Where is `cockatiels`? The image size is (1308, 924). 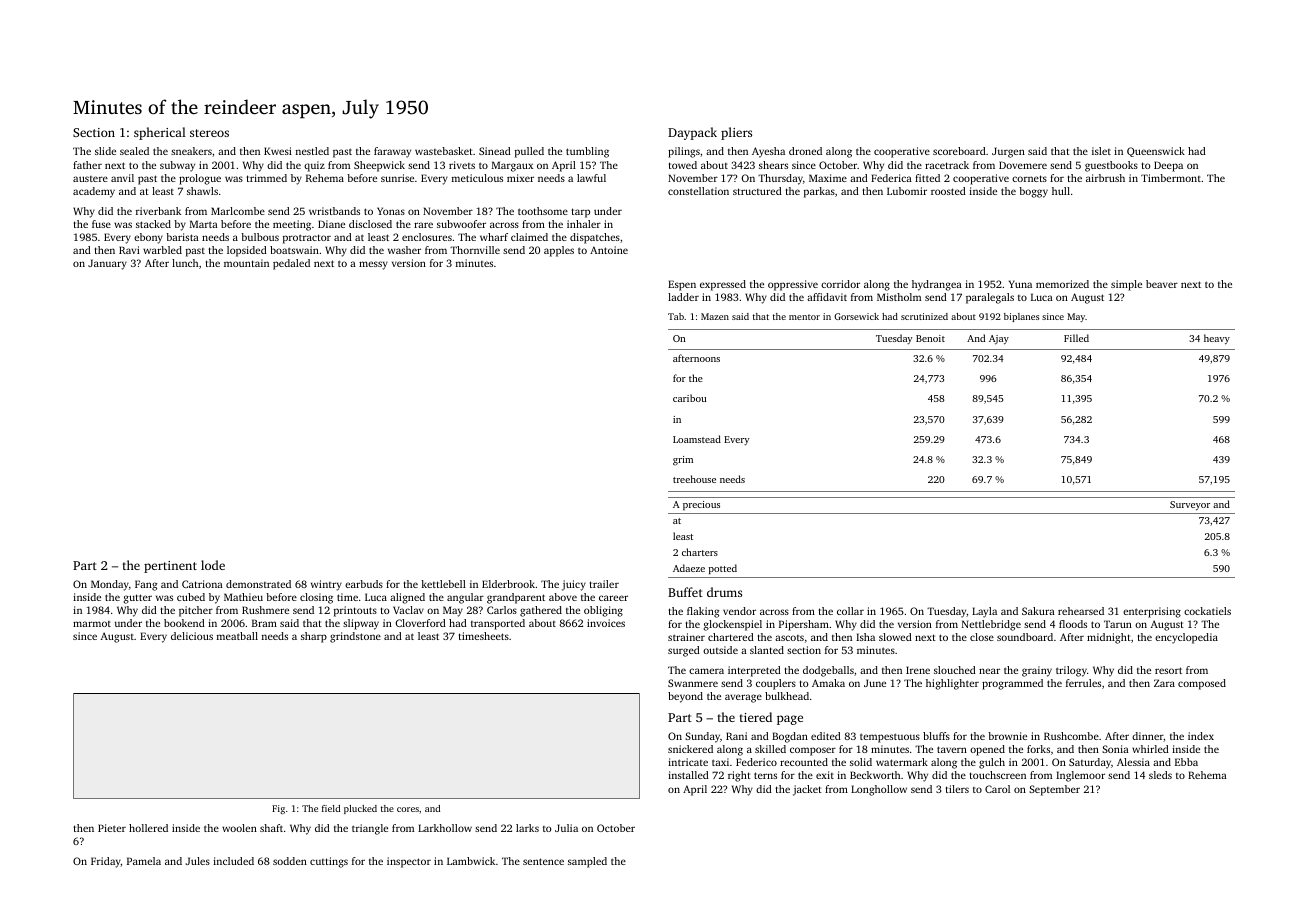
cockatiels is located at coordinates (1207, 611).
